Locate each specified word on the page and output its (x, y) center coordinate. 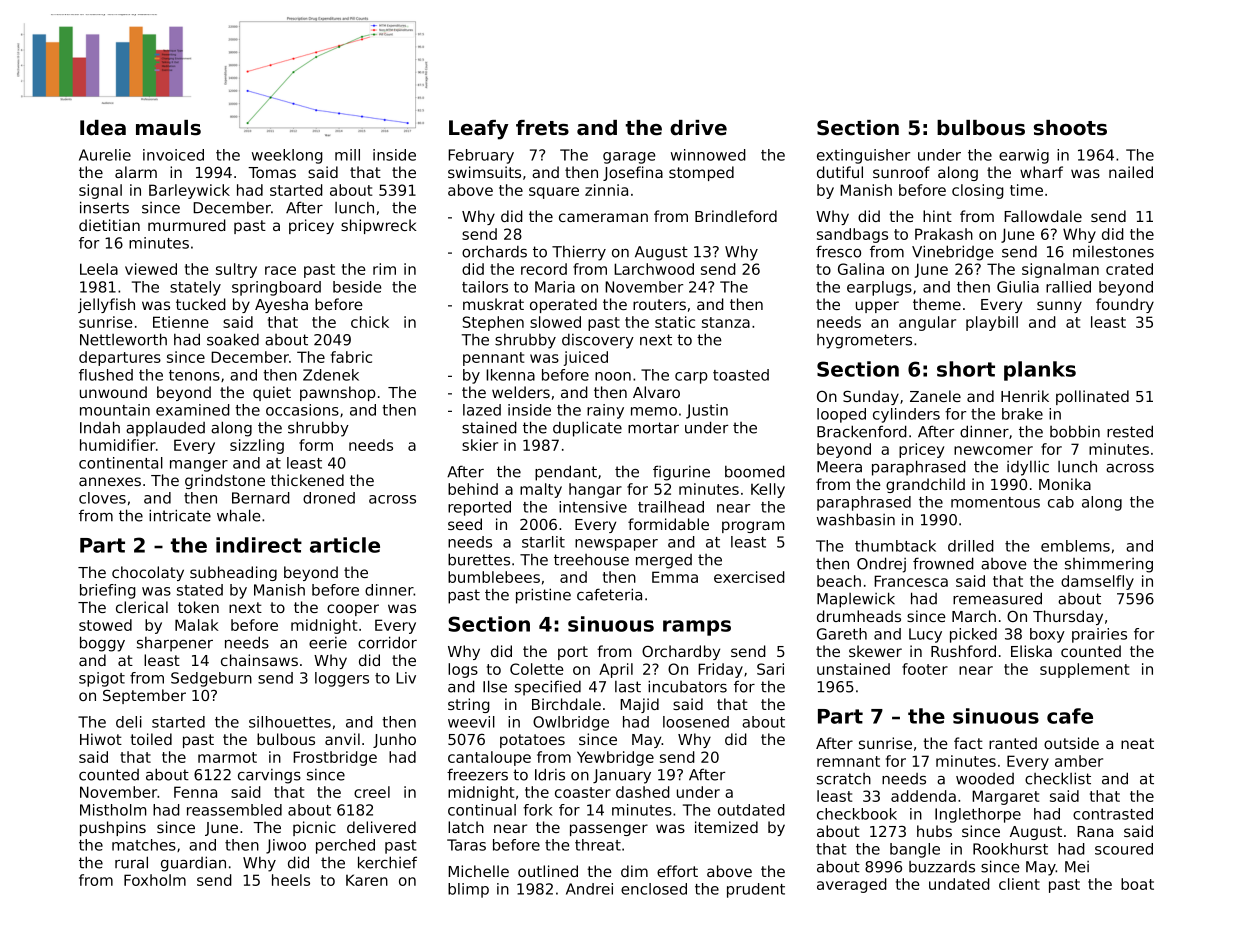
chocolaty (148, 573)
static (675, 322)
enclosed (654, 889)
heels (291, 880)
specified (548, 688)
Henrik (1025, 396)
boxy (1047, 635)
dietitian (109, 225)
